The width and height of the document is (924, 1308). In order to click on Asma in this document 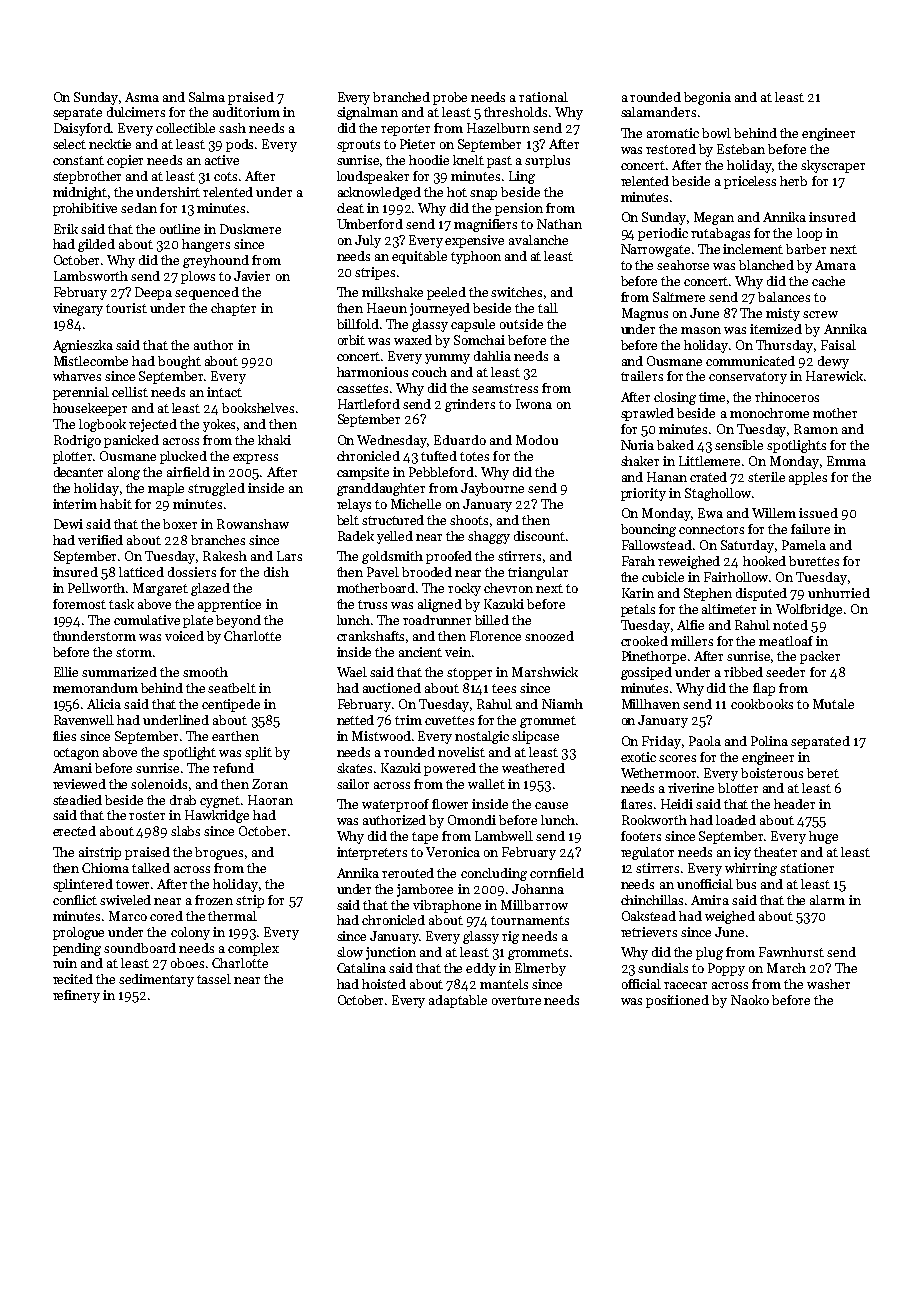, I will do `click(142, 97)`.
